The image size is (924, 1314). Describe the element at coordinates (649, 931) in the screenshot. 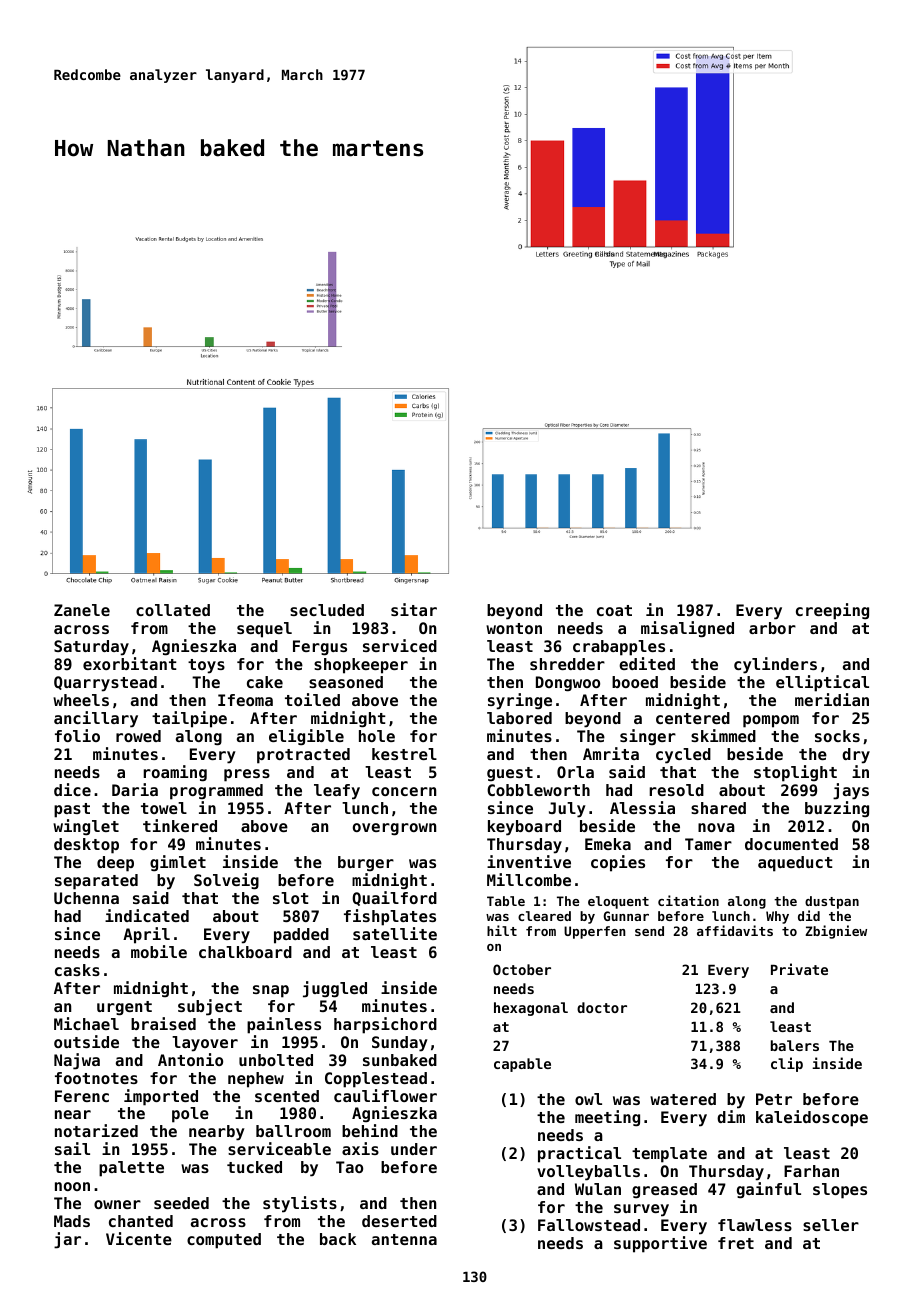

I see `send` at that location.
